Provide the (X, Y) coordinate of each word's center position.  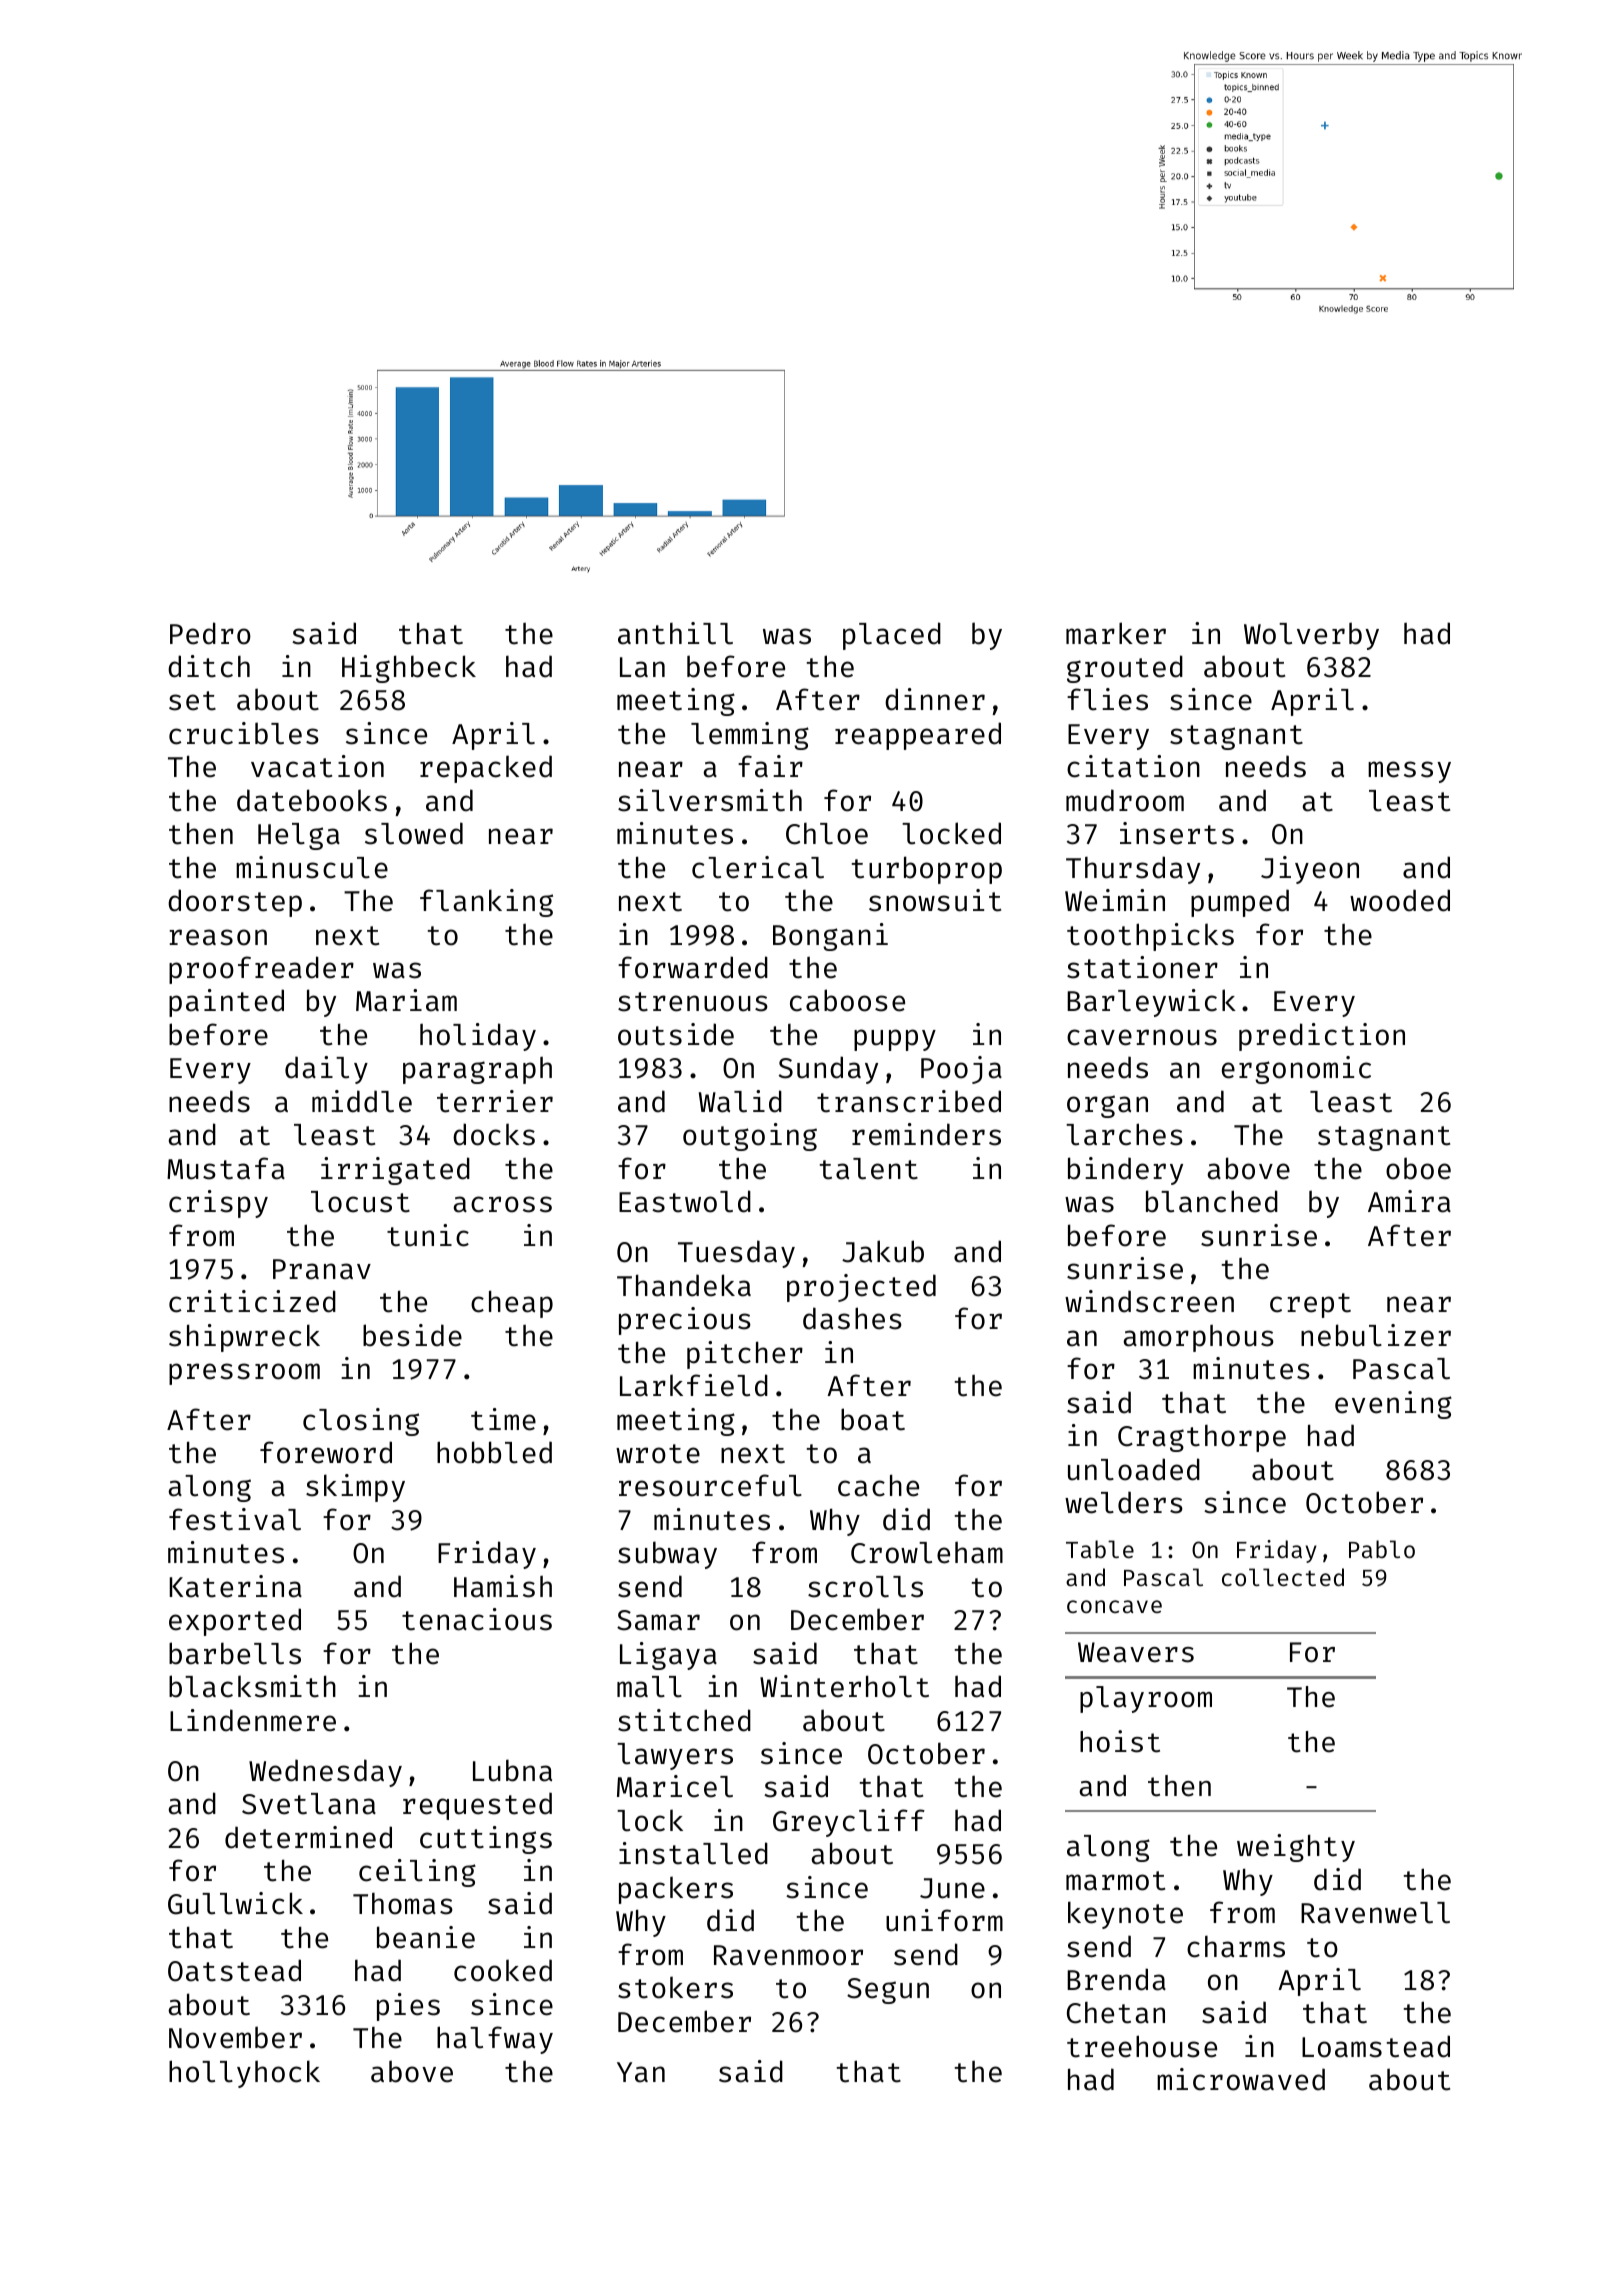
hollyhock (244, 2074)
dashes (852, 1318)
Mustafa (226, 1168)
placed (892, 636)
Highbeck (409, 669)
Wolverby (1311, 636)
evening (1393, 1405)
